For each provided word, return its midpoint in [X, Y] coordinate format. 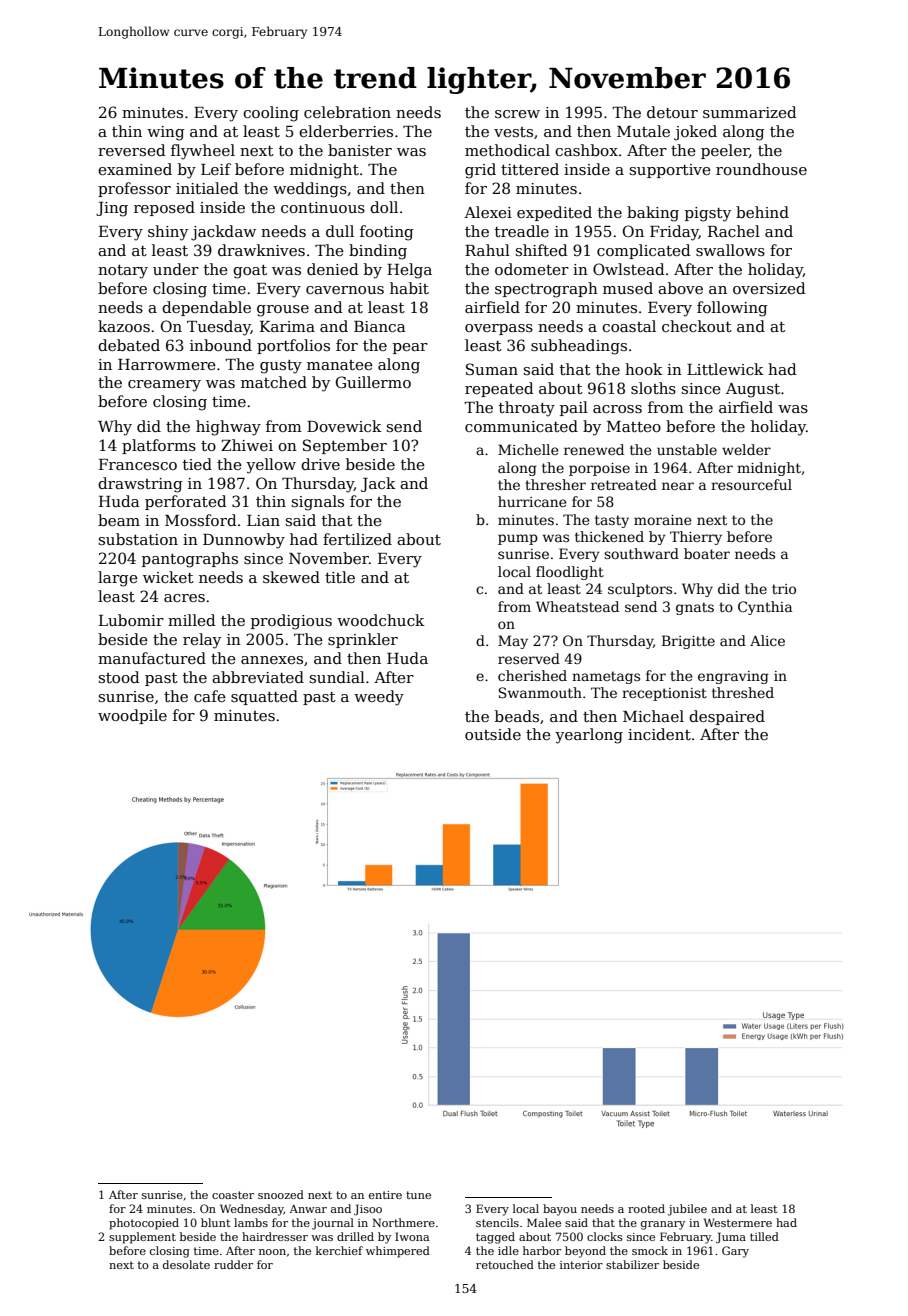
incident [659, 734]
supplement [142, 1238]
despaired [727, 717]
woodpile [132, 716]
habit [409, 288]
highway [228, 428]
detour [672, 112]
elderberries [346, 131]
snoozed [281, 1194]
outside [493, 734]
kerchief [339, 1250]
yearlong [589, 736]
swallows [730, 250]
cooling [271, 114]
